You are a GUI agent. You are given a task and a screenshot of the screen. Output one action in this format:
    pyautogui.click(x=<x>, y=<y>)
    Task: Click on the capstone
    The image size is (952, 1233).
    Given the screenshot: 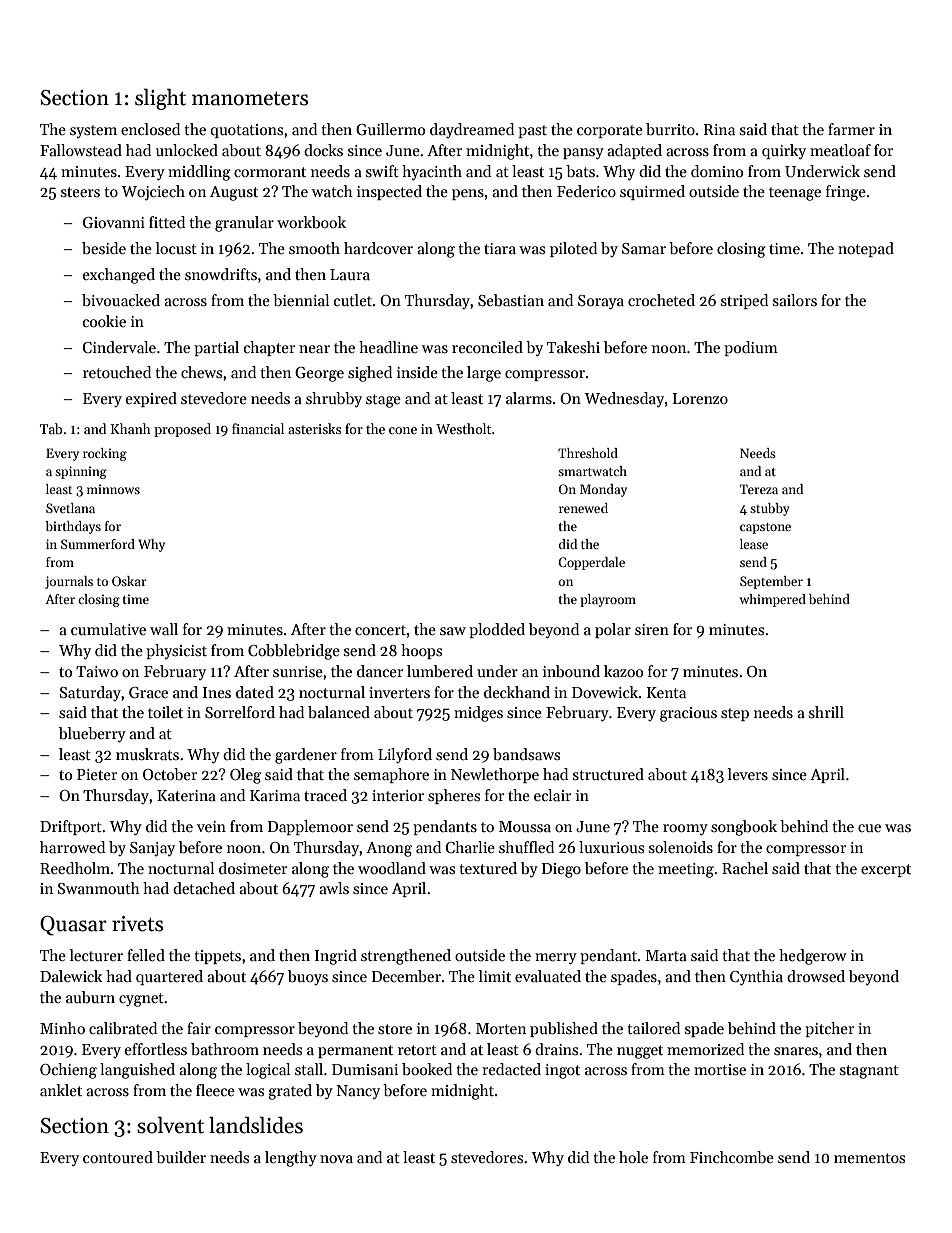 What is the action you would take?
    pyautogui.click(x=765, y=528)
